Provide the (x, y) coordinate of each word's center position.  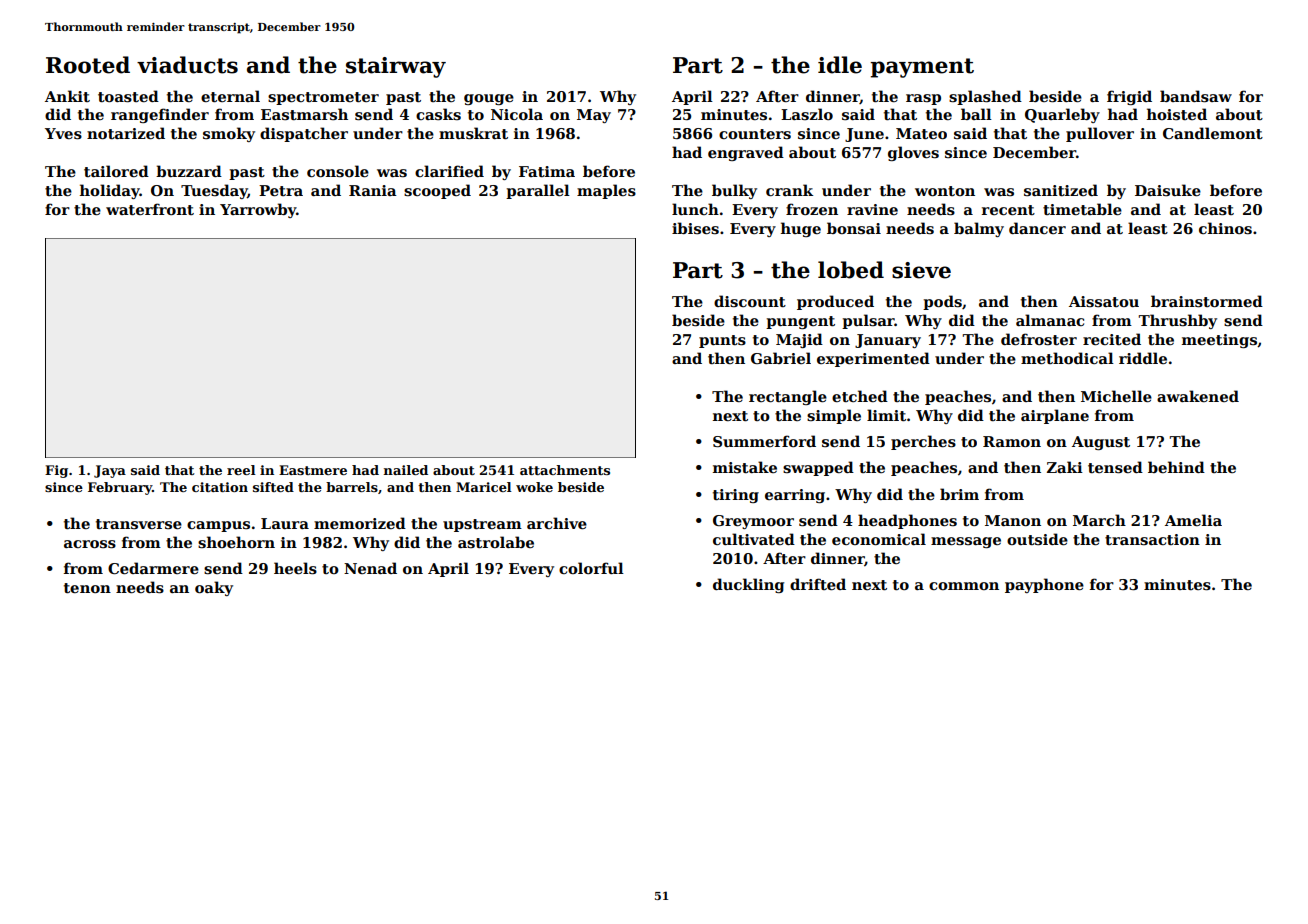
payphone (1044, 585)
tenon (87, 588)
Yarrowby (258, 210)
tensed (1115, 467)
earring (795, 496)
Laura (285, 523)
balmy (979, 229)
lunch (695, 209)
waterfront (150, 209)
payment (922, 68)
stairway (396, 67)
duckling (748, 585)
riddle (1143, 358)
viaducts (187, 65)
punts (722, 341)
